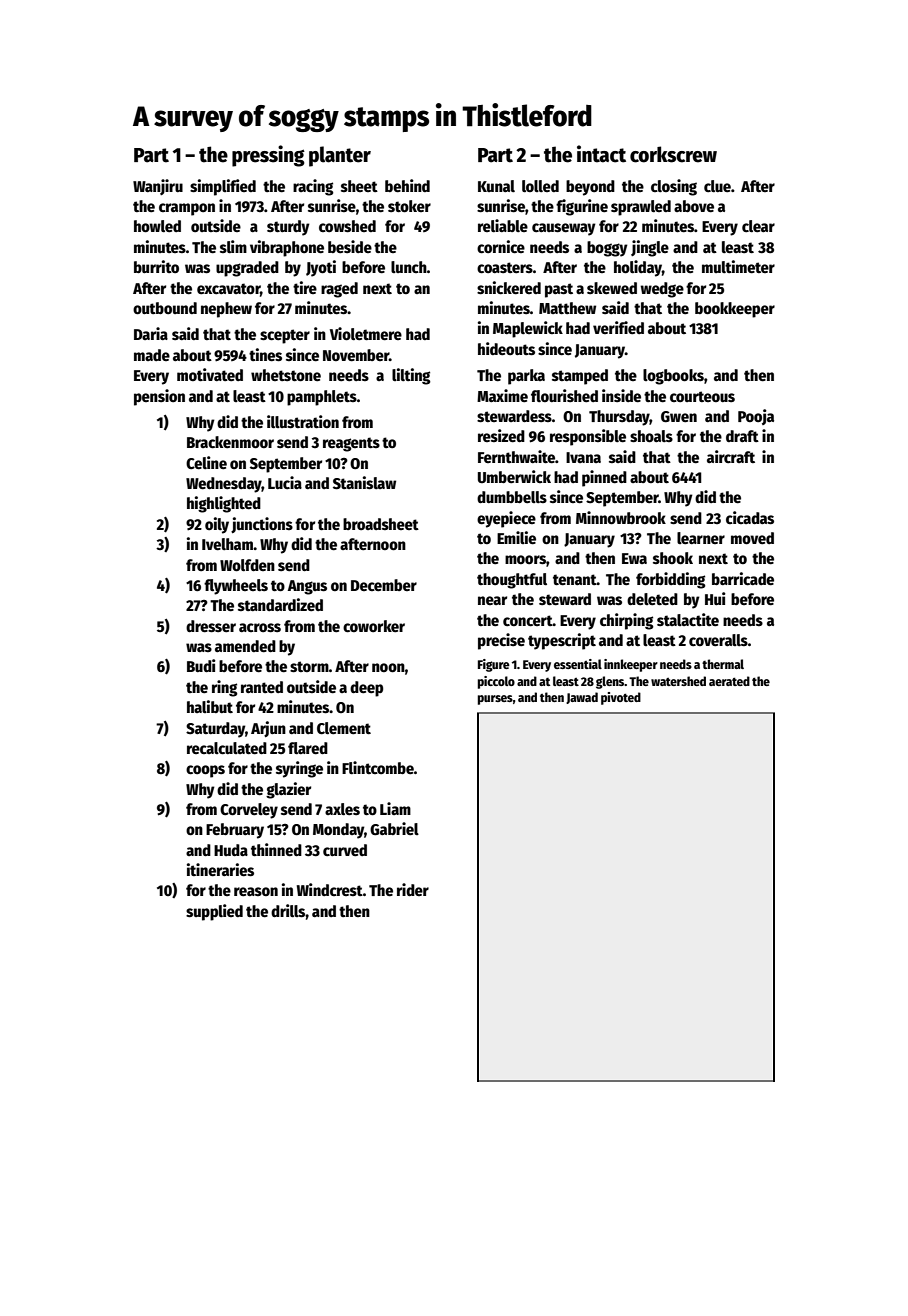 This document has height=1316, width=908. I want to click on planter, so click(340, 156).
